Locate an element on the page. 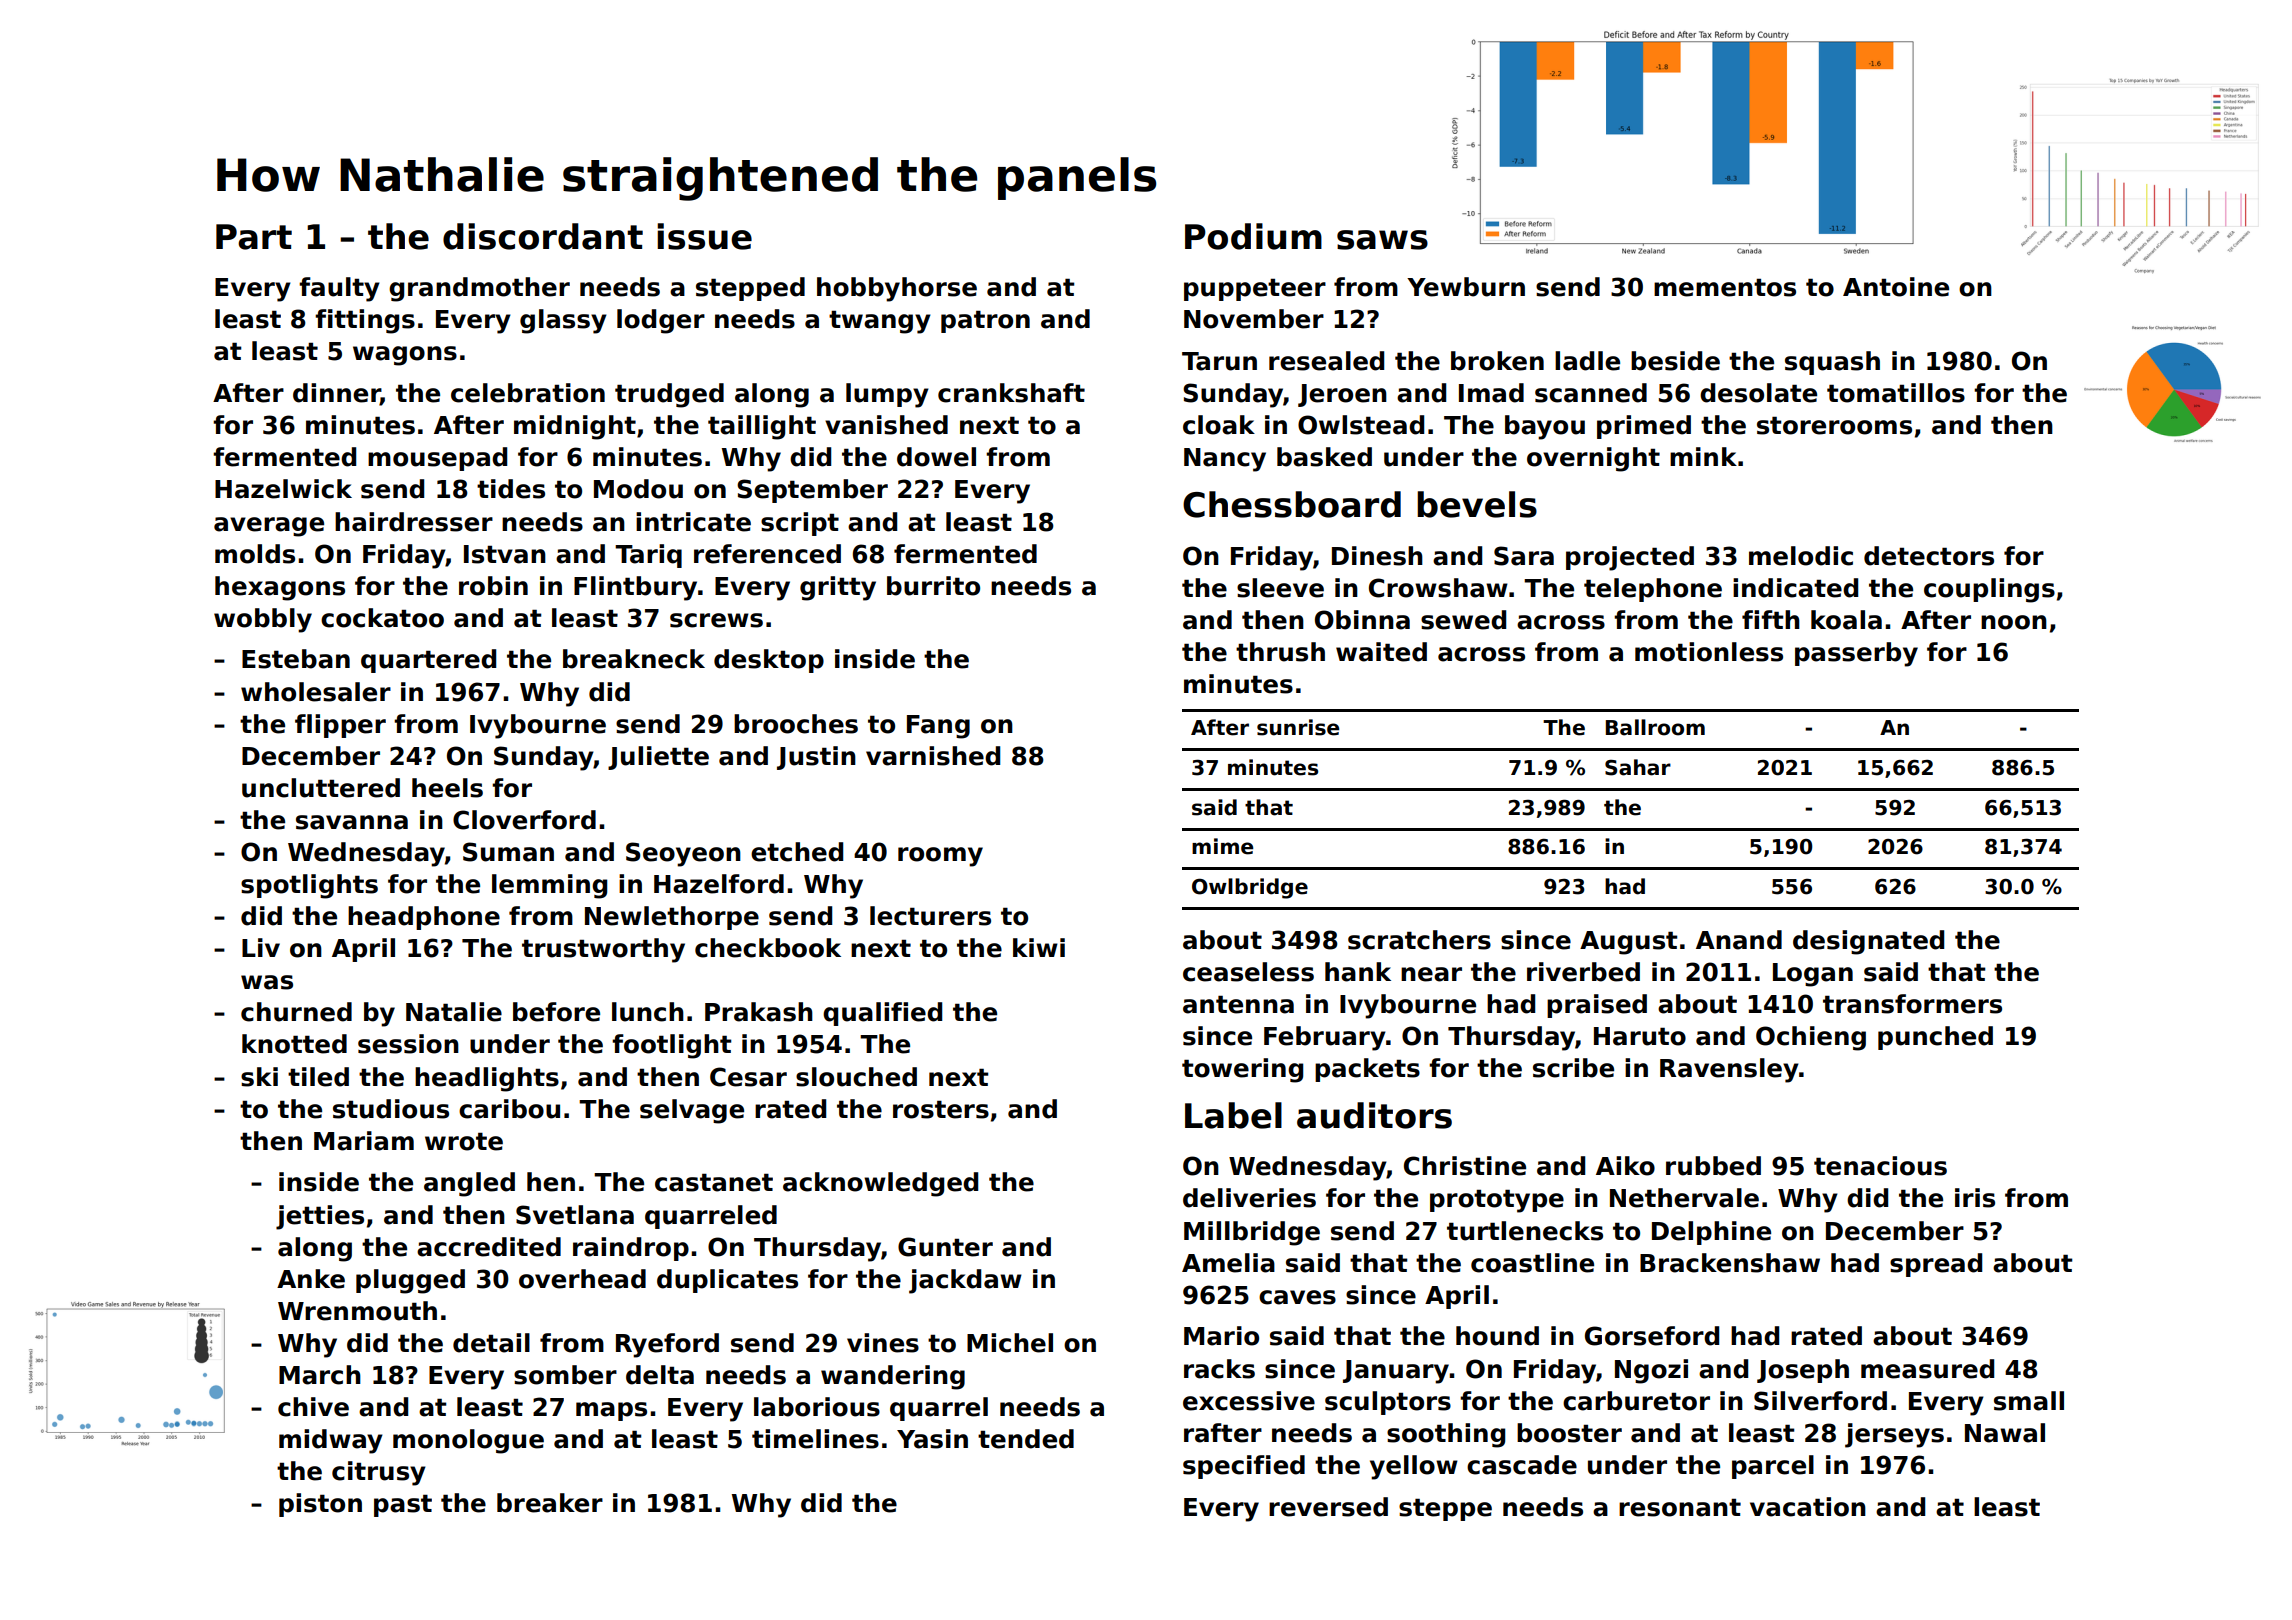 The height and width of the page is (1620, 2292). quartered is located at coordinates (428, 661).
